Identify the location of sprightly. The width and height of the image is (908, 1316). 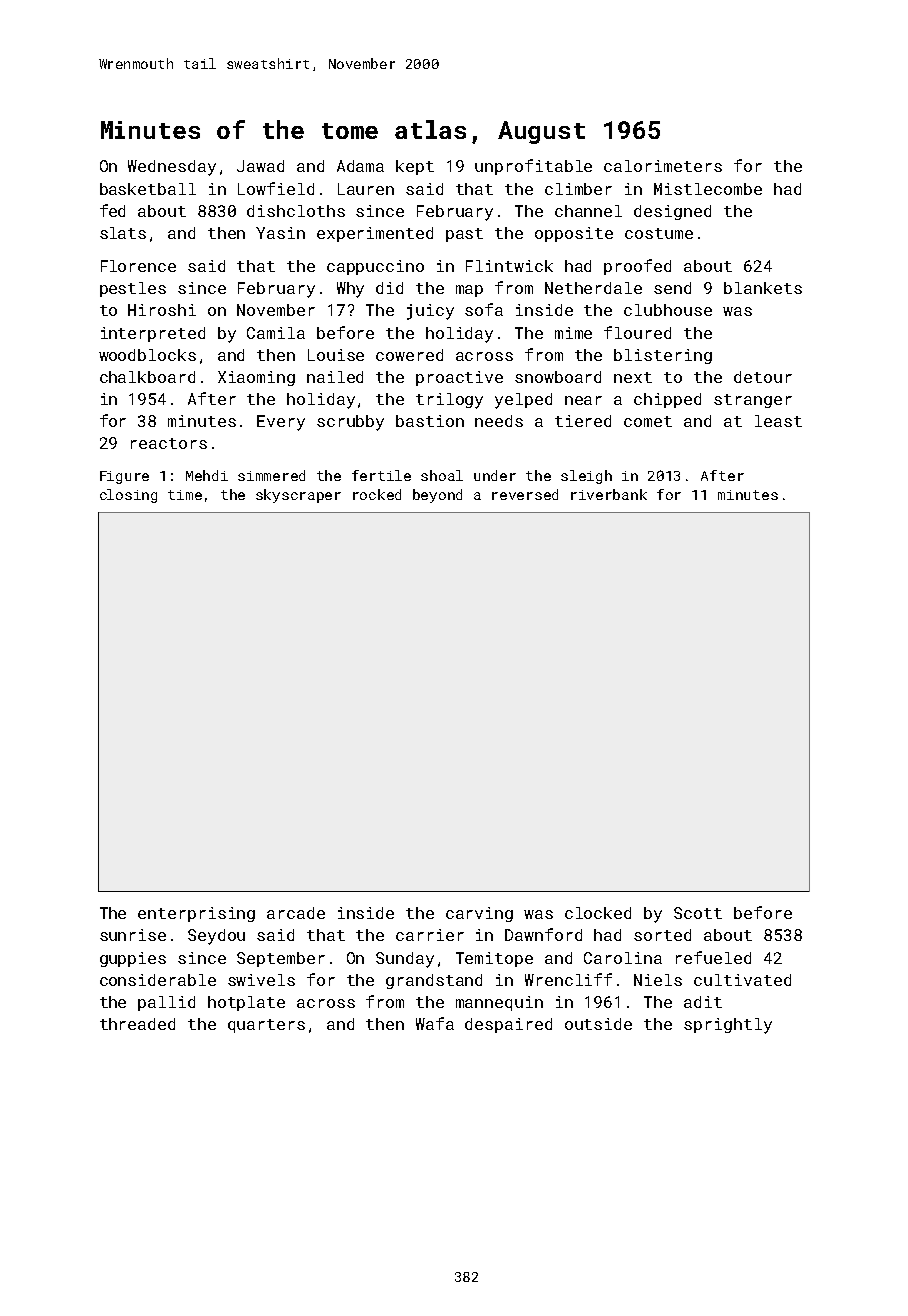
(728, 1026).
